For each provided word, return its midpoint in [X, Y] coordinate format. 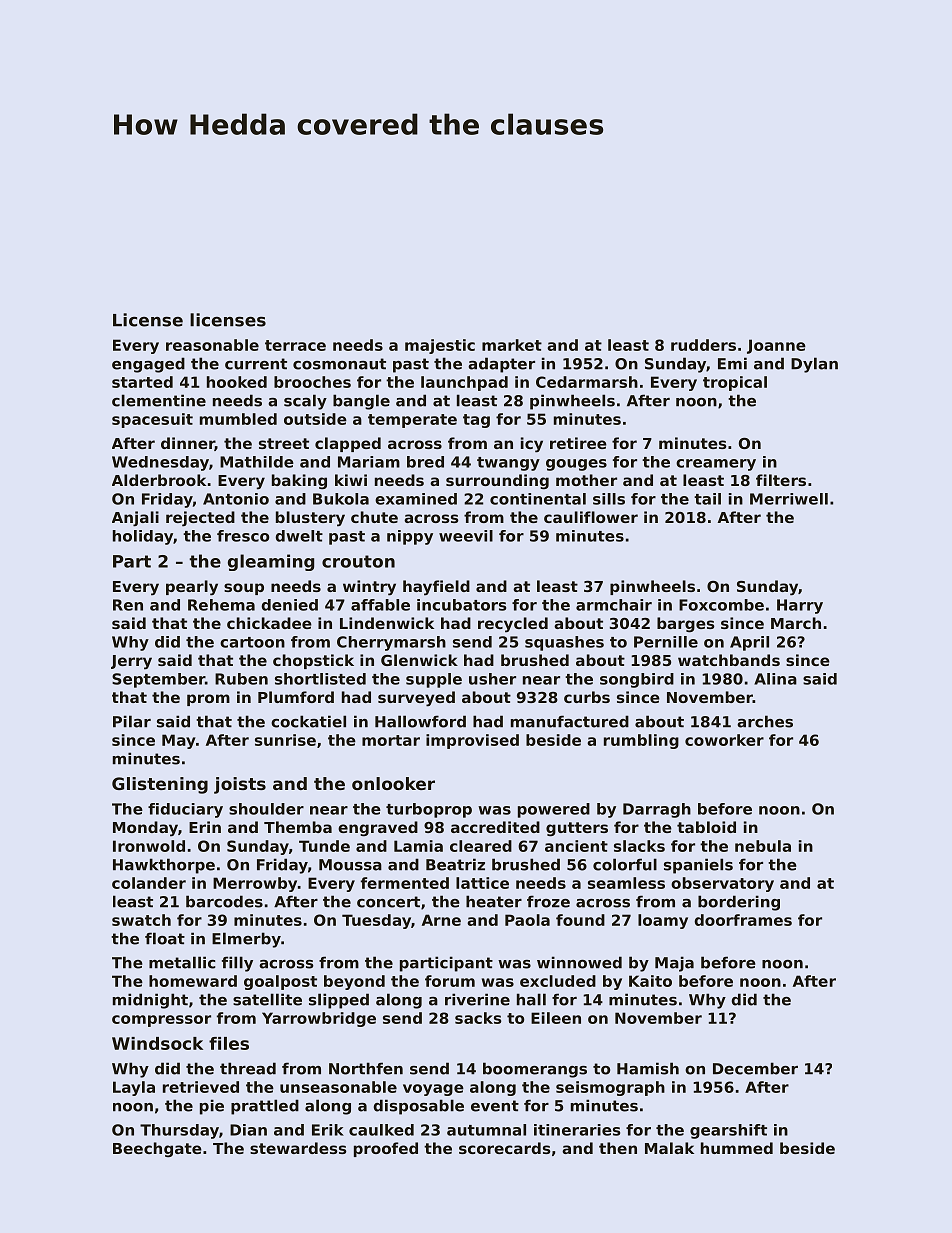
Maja [674, 964]
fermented [405, 883]
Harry [800, 606]
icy [532, 445]
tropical [735, 383]
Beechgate [157, 1150]
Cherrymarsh [391, 643]
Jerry [131, 662]
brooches [312, 382]
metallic [182, 962]
